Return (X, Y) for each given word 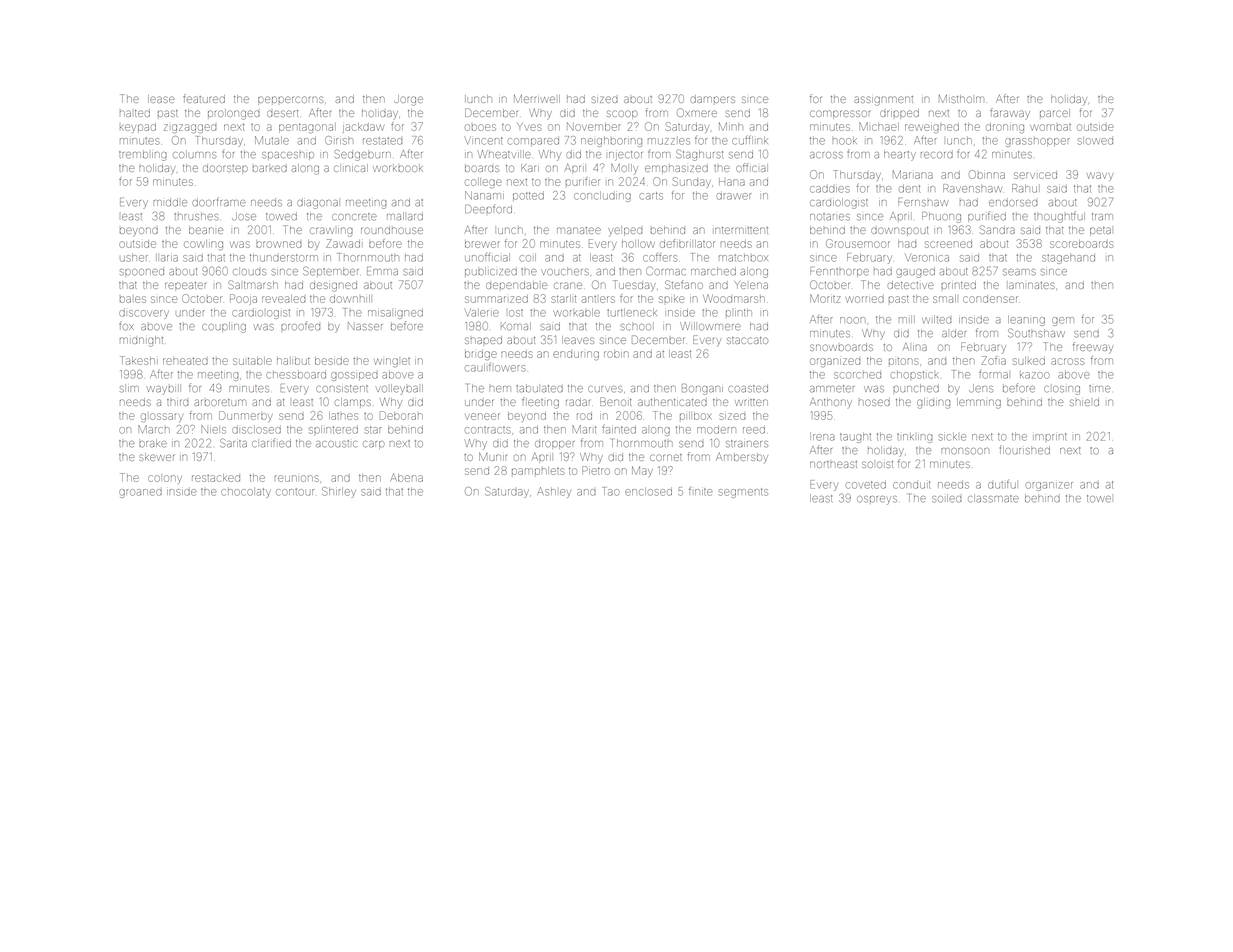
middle (170, 202)
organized (835, 362)
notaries (830, 217)
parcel (1055, 113)
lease (161, 99)
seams (1019, 272)
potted (528, 196)
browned (278, 244)
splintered (333, 430)
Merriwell (537, 99)
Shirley (339, 492)
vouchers (565, 271)
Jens (981, 388)
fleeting (540, 403)
